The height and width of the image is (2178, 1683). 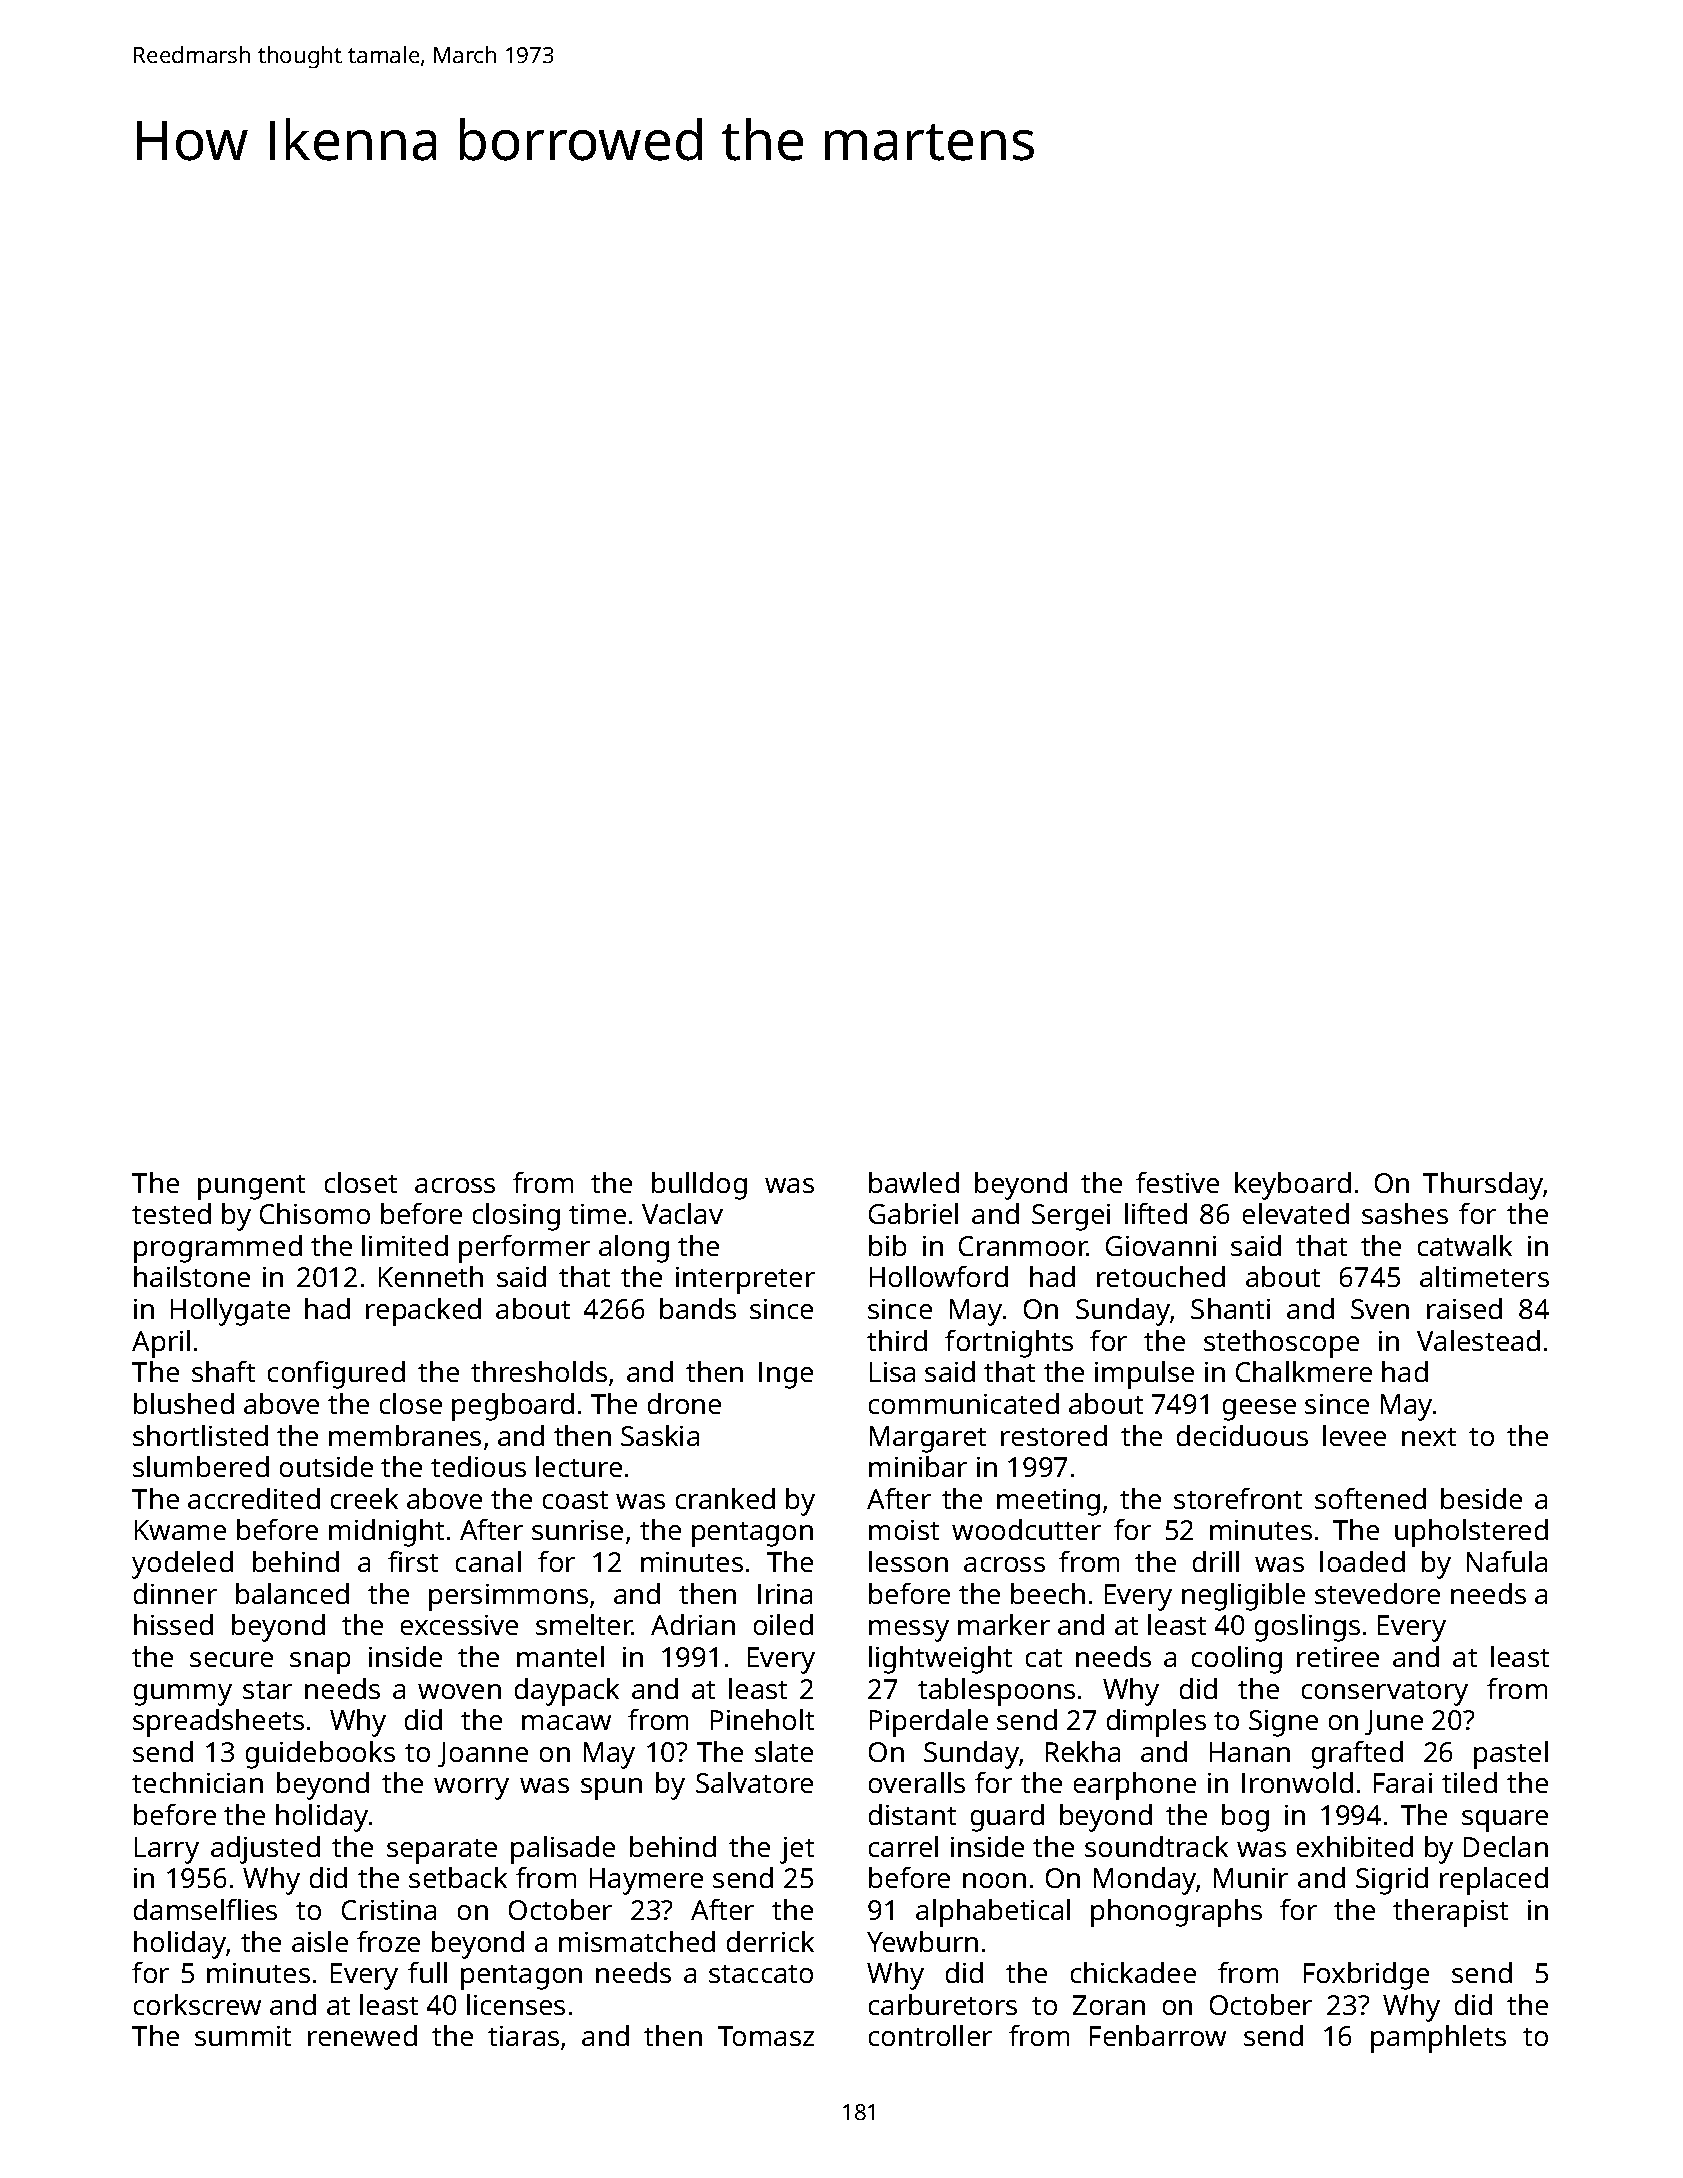 What do you see at coordinates (1362, 1561) in the image?
I see `loaded` at bounding box center [1362, 1561].
